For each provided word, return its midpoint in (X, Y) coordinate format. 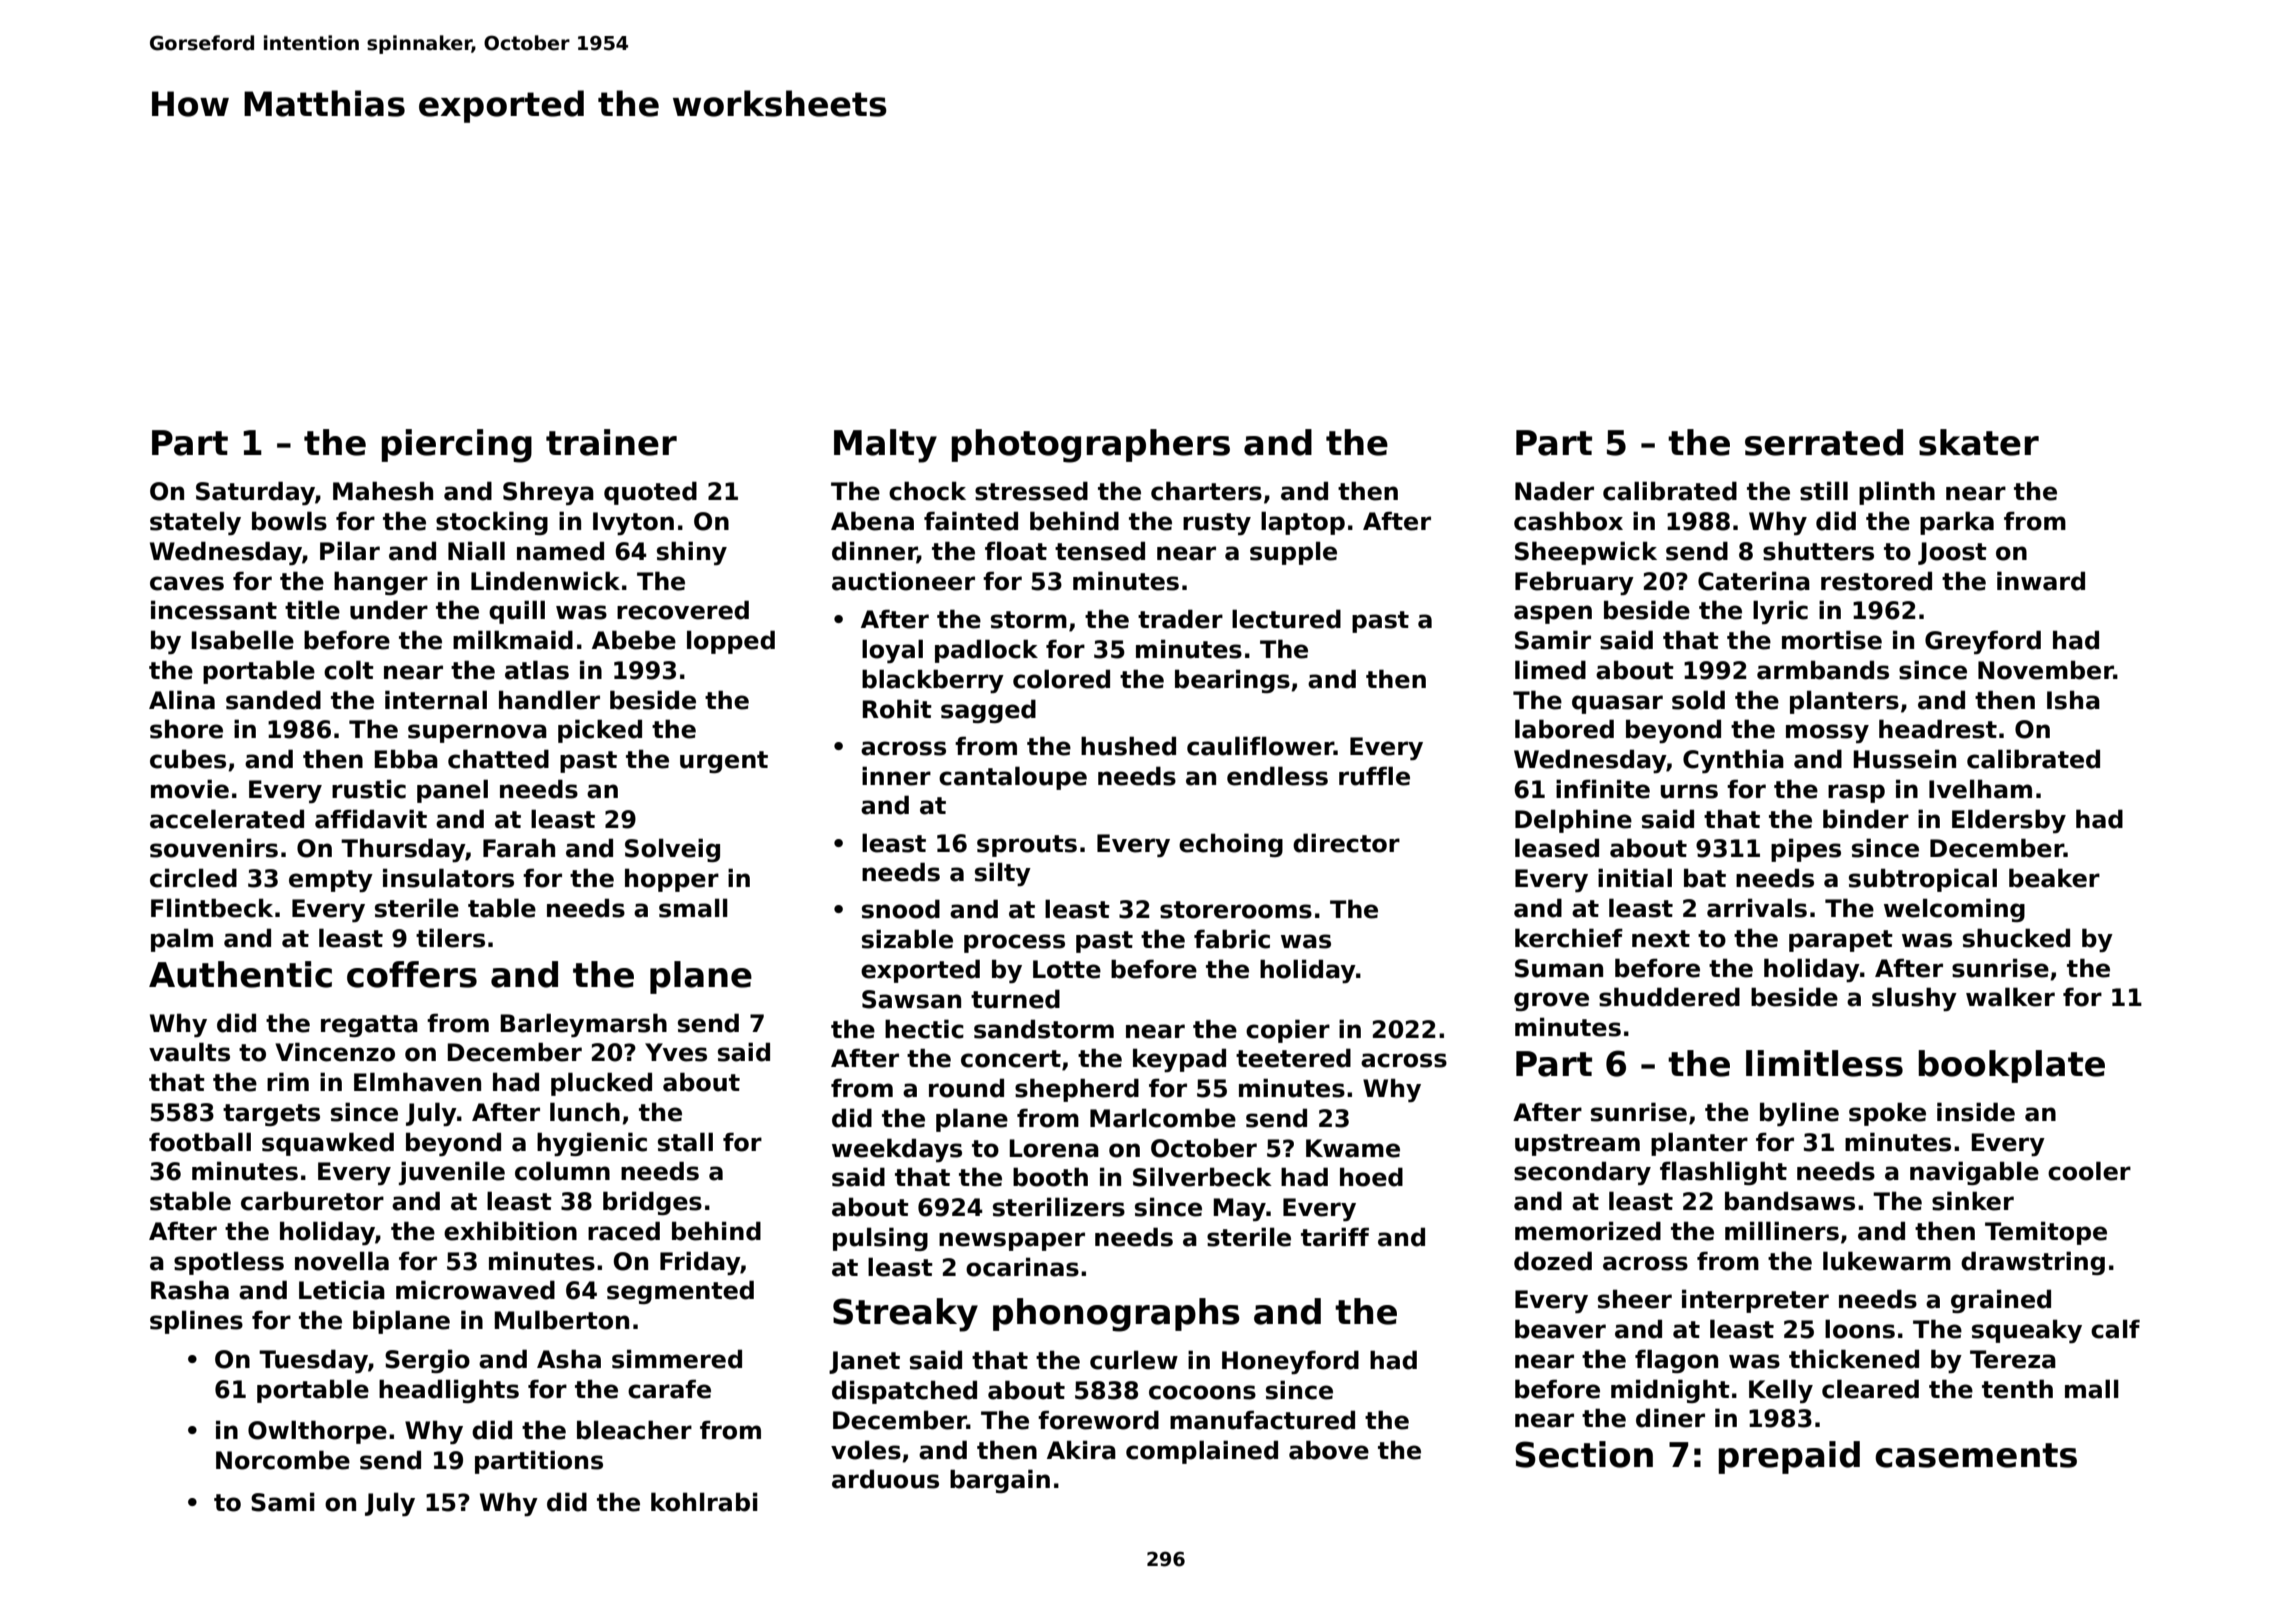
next (1661, 939)
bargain (1000, 1481)
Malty (885, 446)
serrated (1824, 442)
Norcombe (283, 1460)
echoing (1231, 845)
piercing (456, 446)
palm (182, 940)
